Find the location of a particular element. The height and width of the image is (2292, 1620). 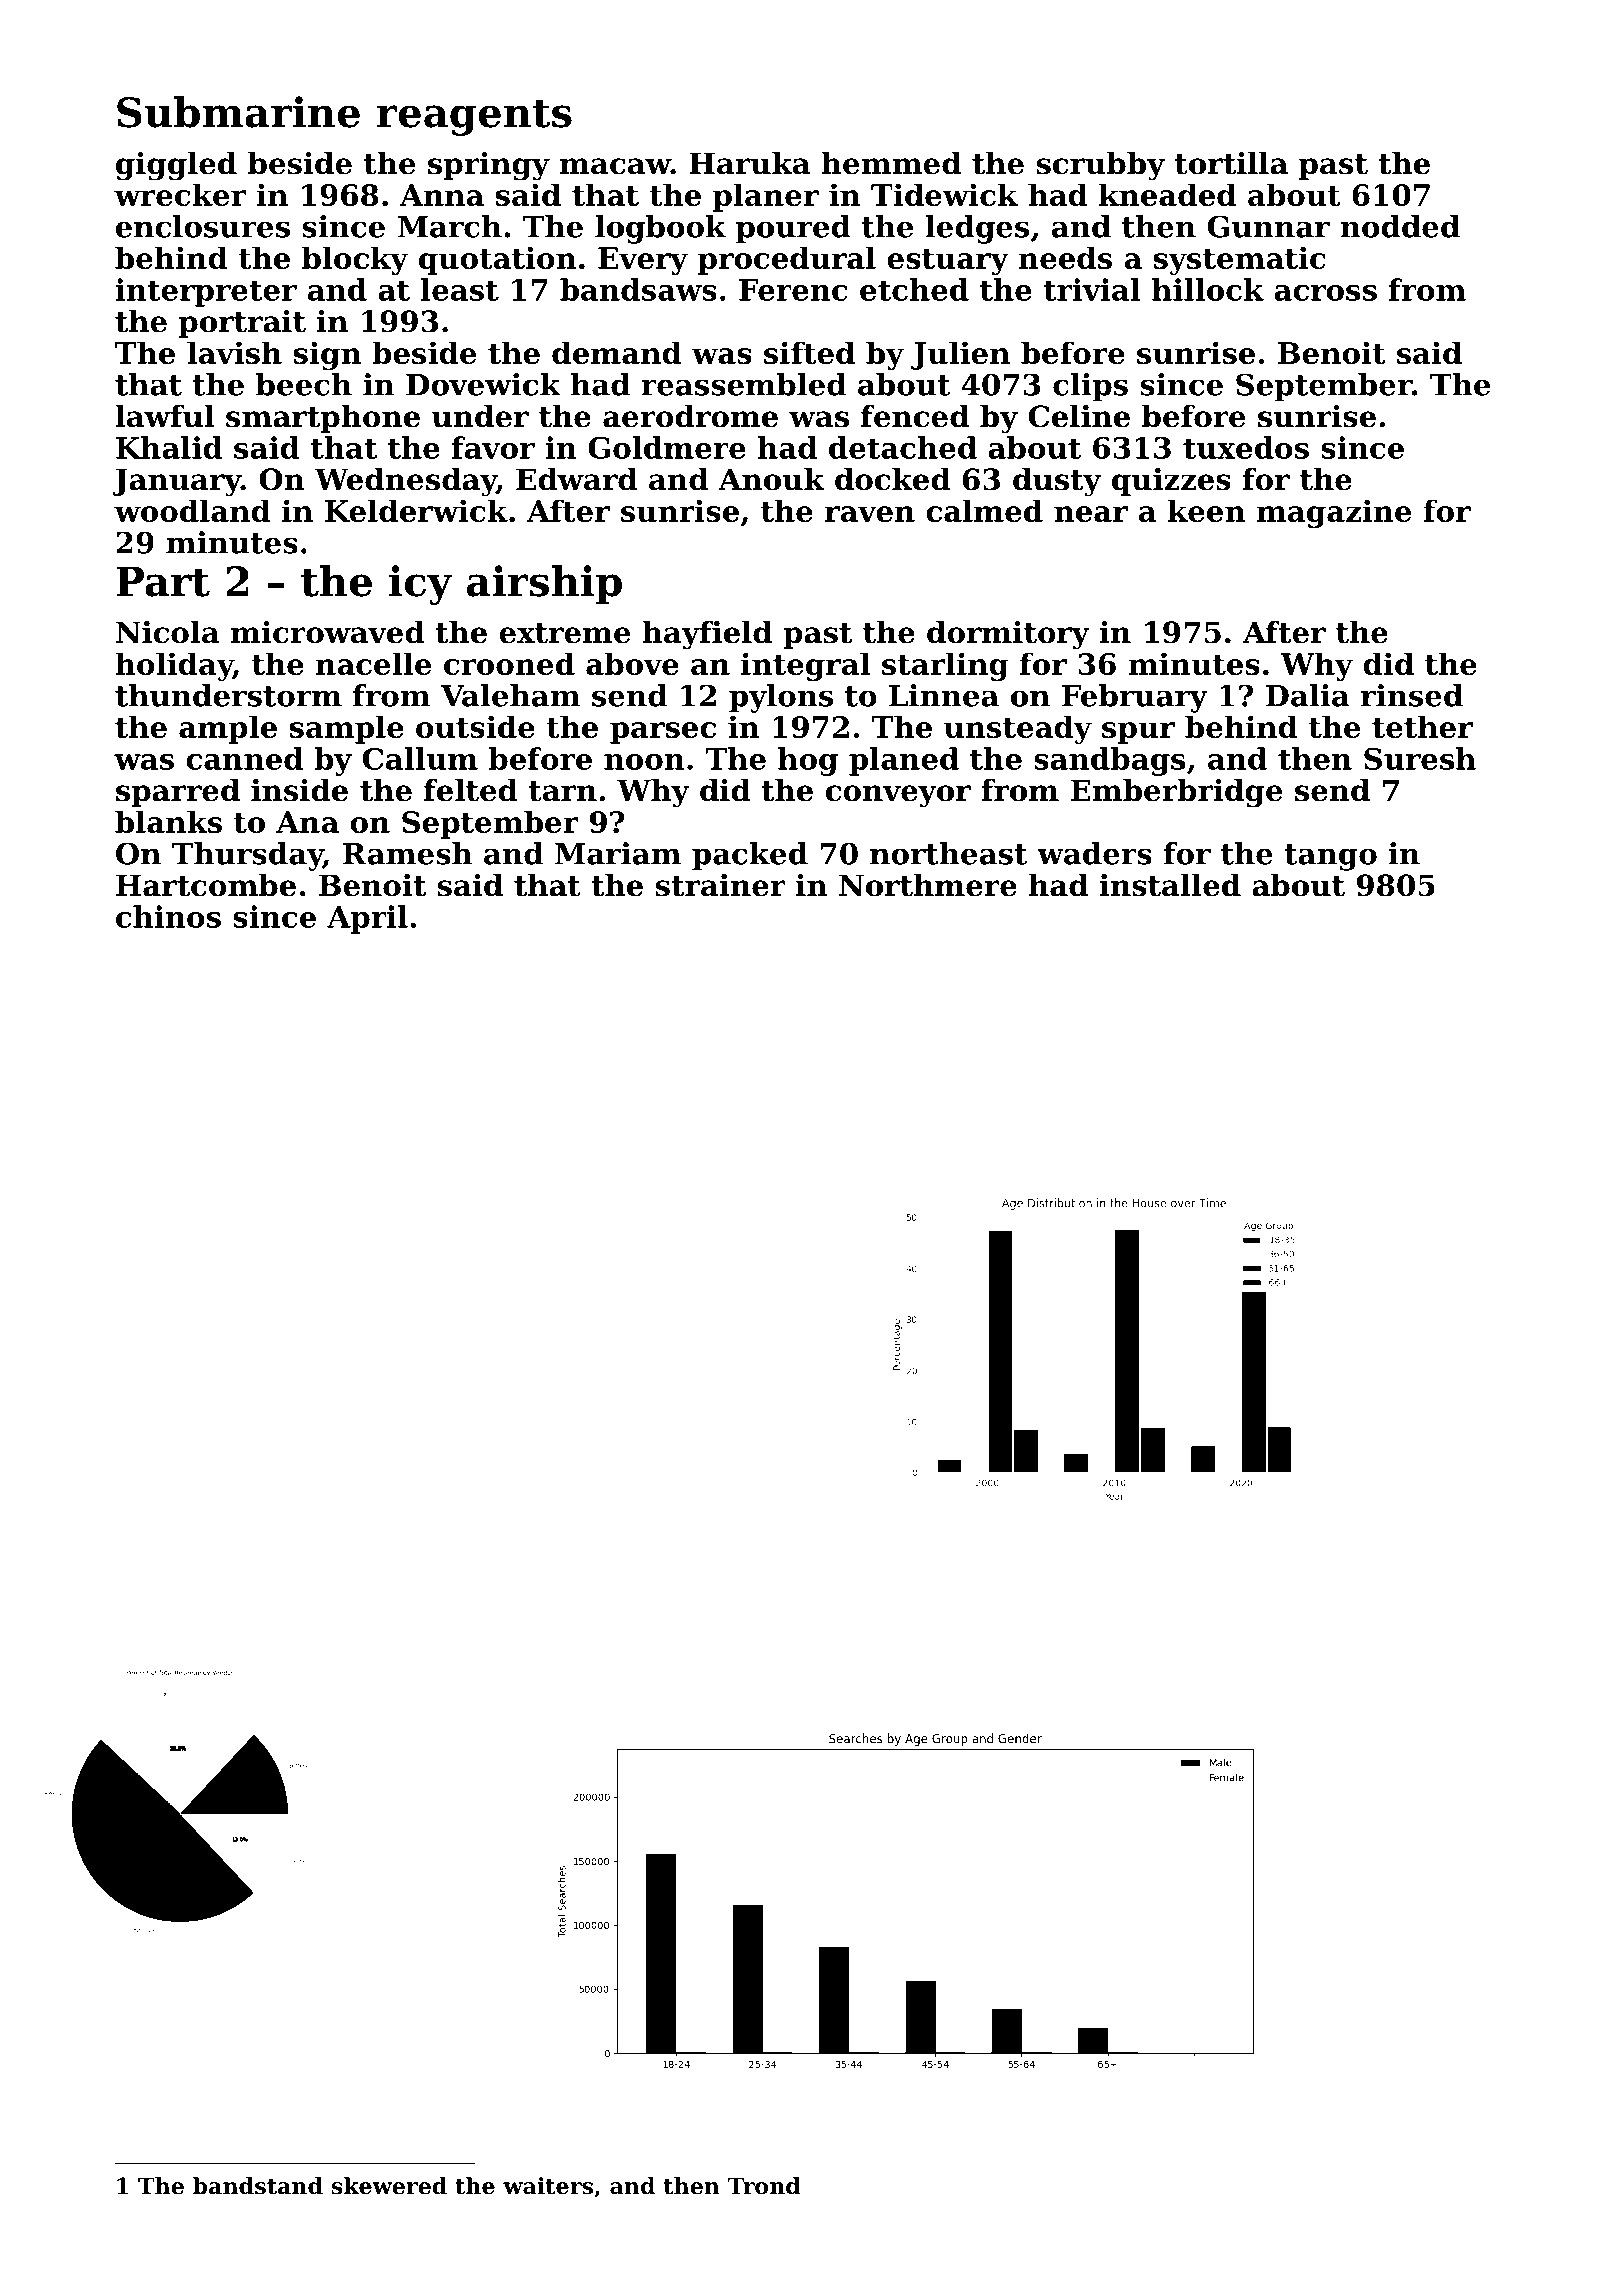

Gunnar is located at coordinates (1269, 226).
